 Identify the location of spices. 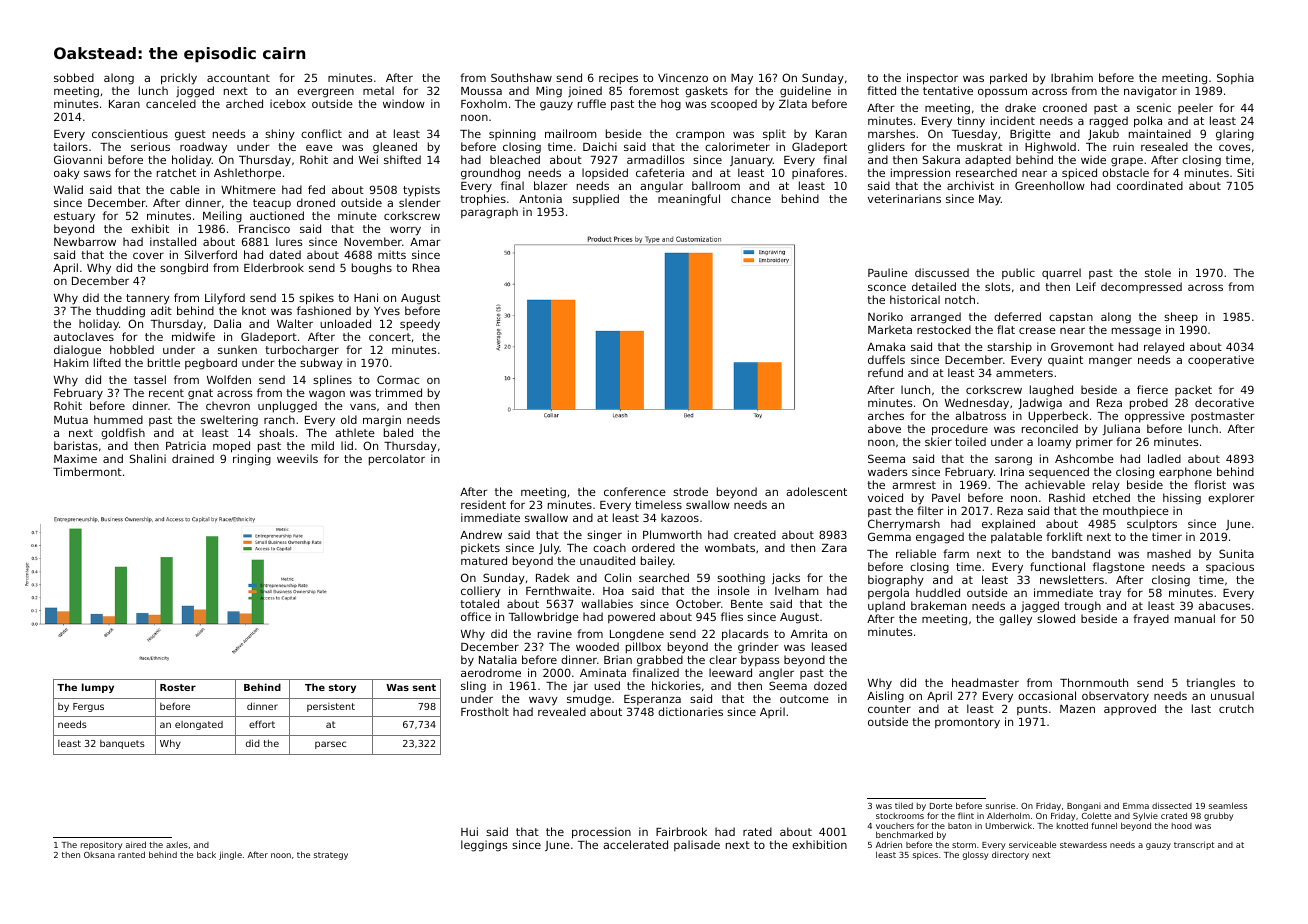
(925, 856).
